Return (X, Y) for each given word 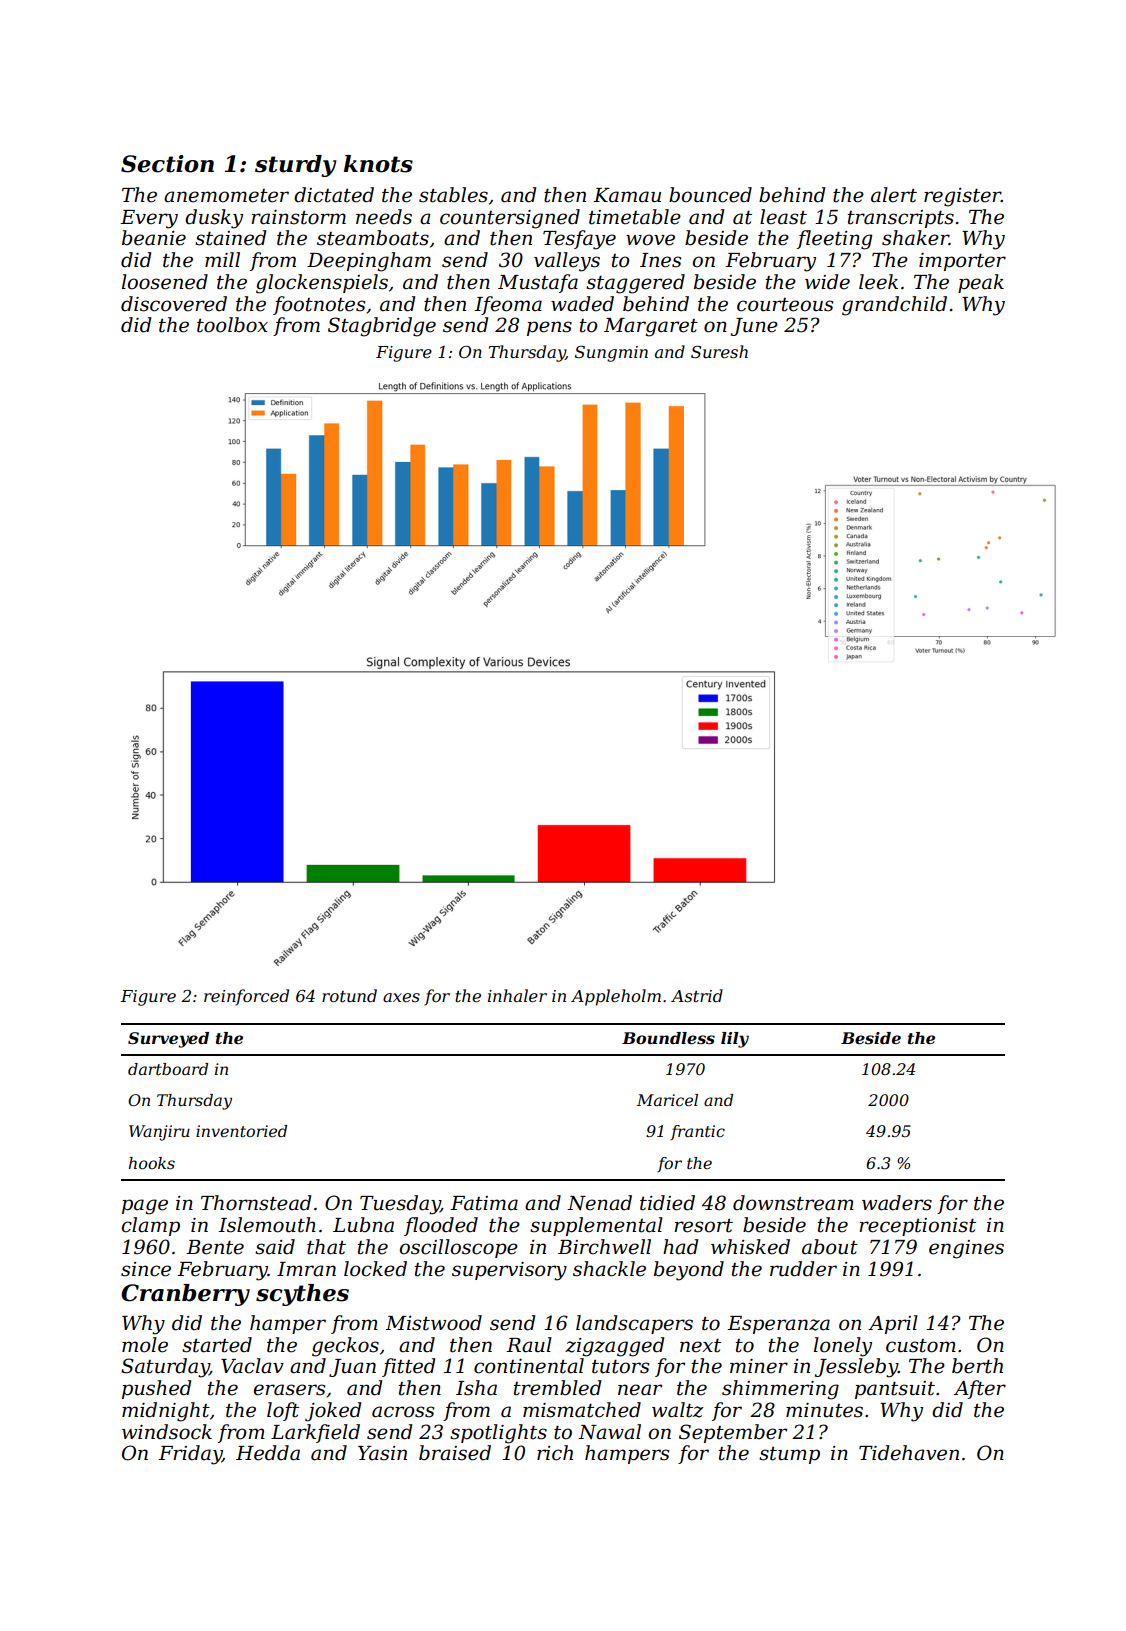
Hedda (268, 1453)
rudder (803, 1269)
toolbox (232, 325)
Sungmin (611, 354)
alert (894, 195)
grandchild (894, 306)
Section (167, 164)
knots (378, 164)
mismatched (582, 1410)
